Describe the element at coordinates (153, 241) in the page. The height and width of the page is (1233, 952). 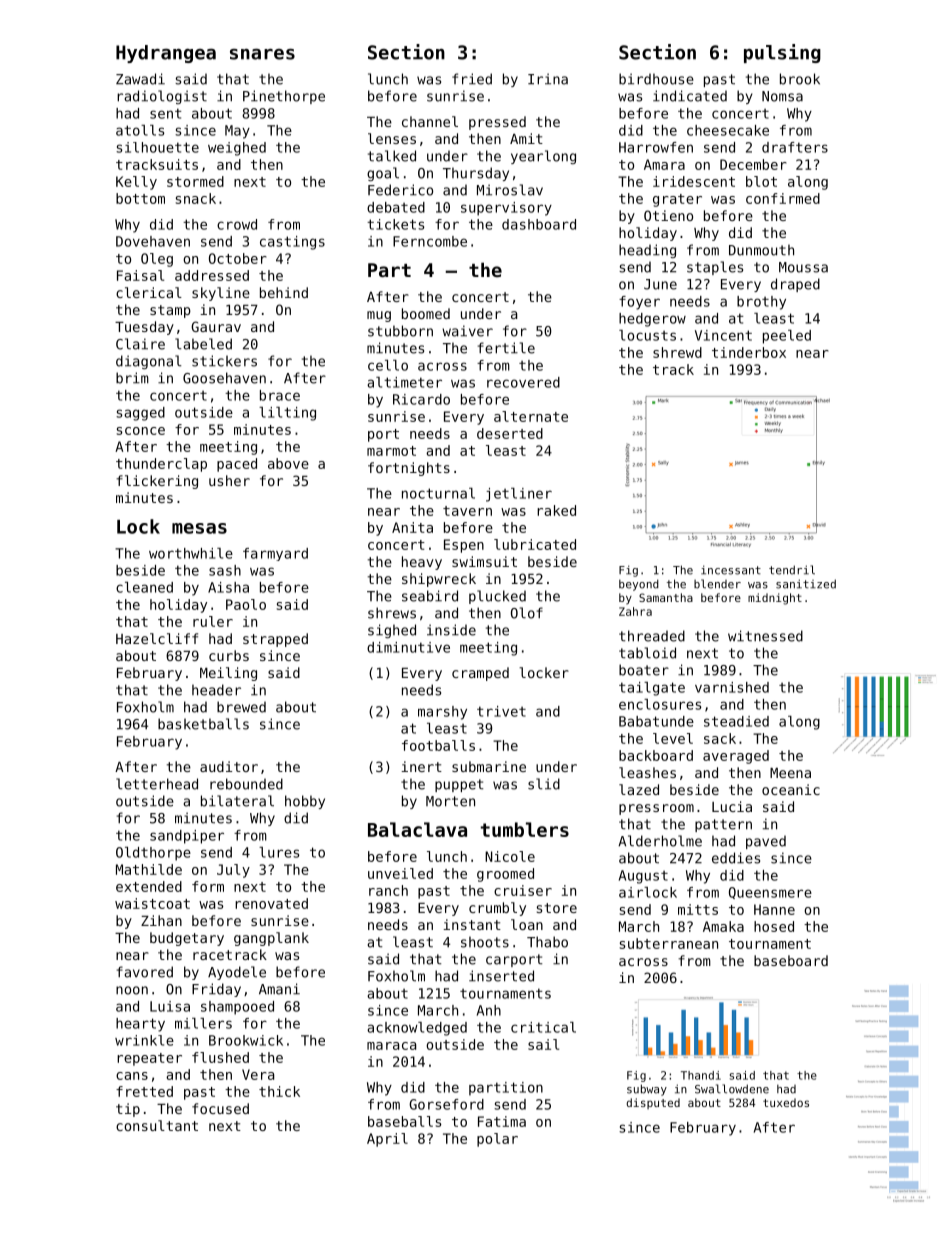
I see `Dovehaven` at that location.
